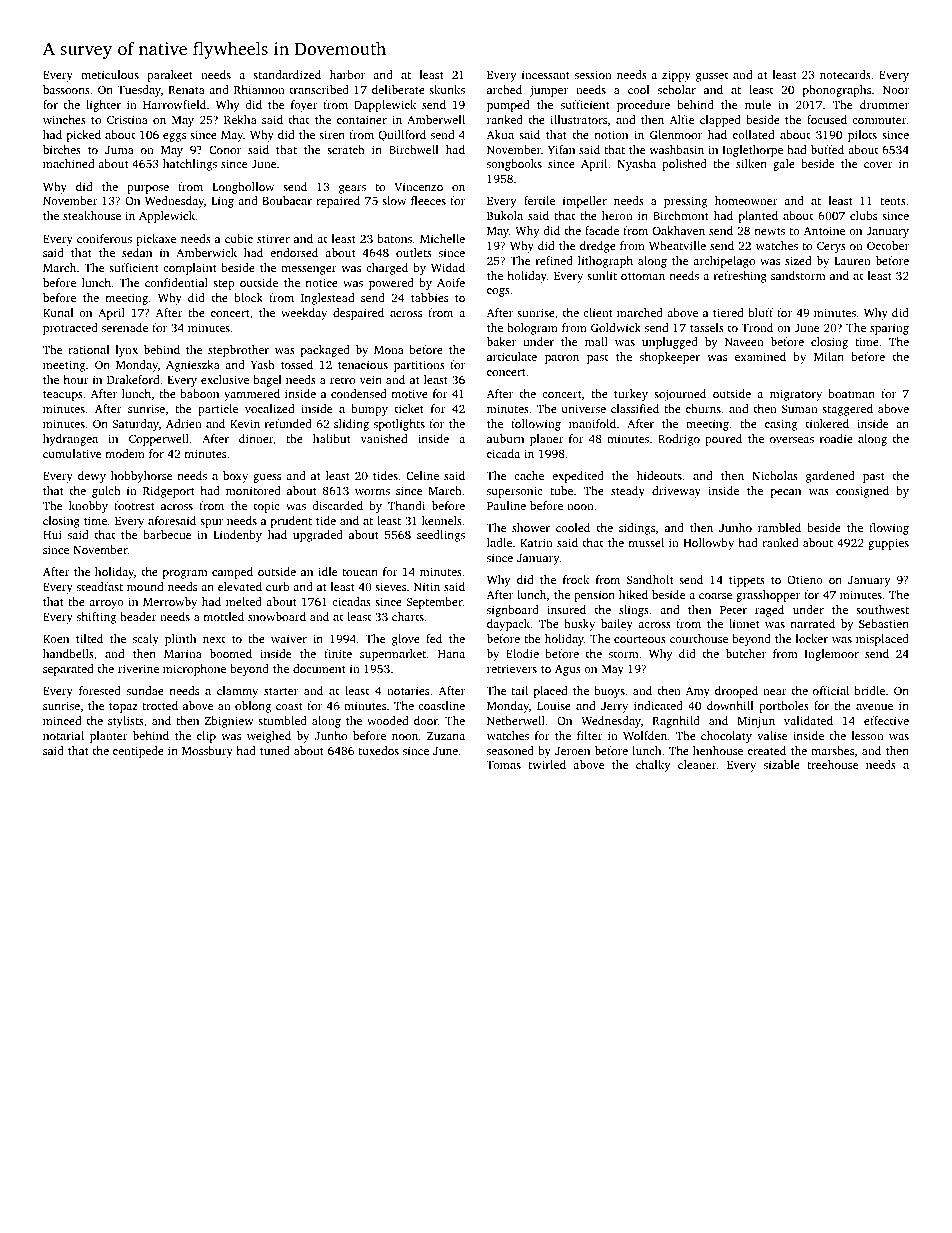 This document has width=952, height=1233. I want to click on harbor, so click(347, 74).
